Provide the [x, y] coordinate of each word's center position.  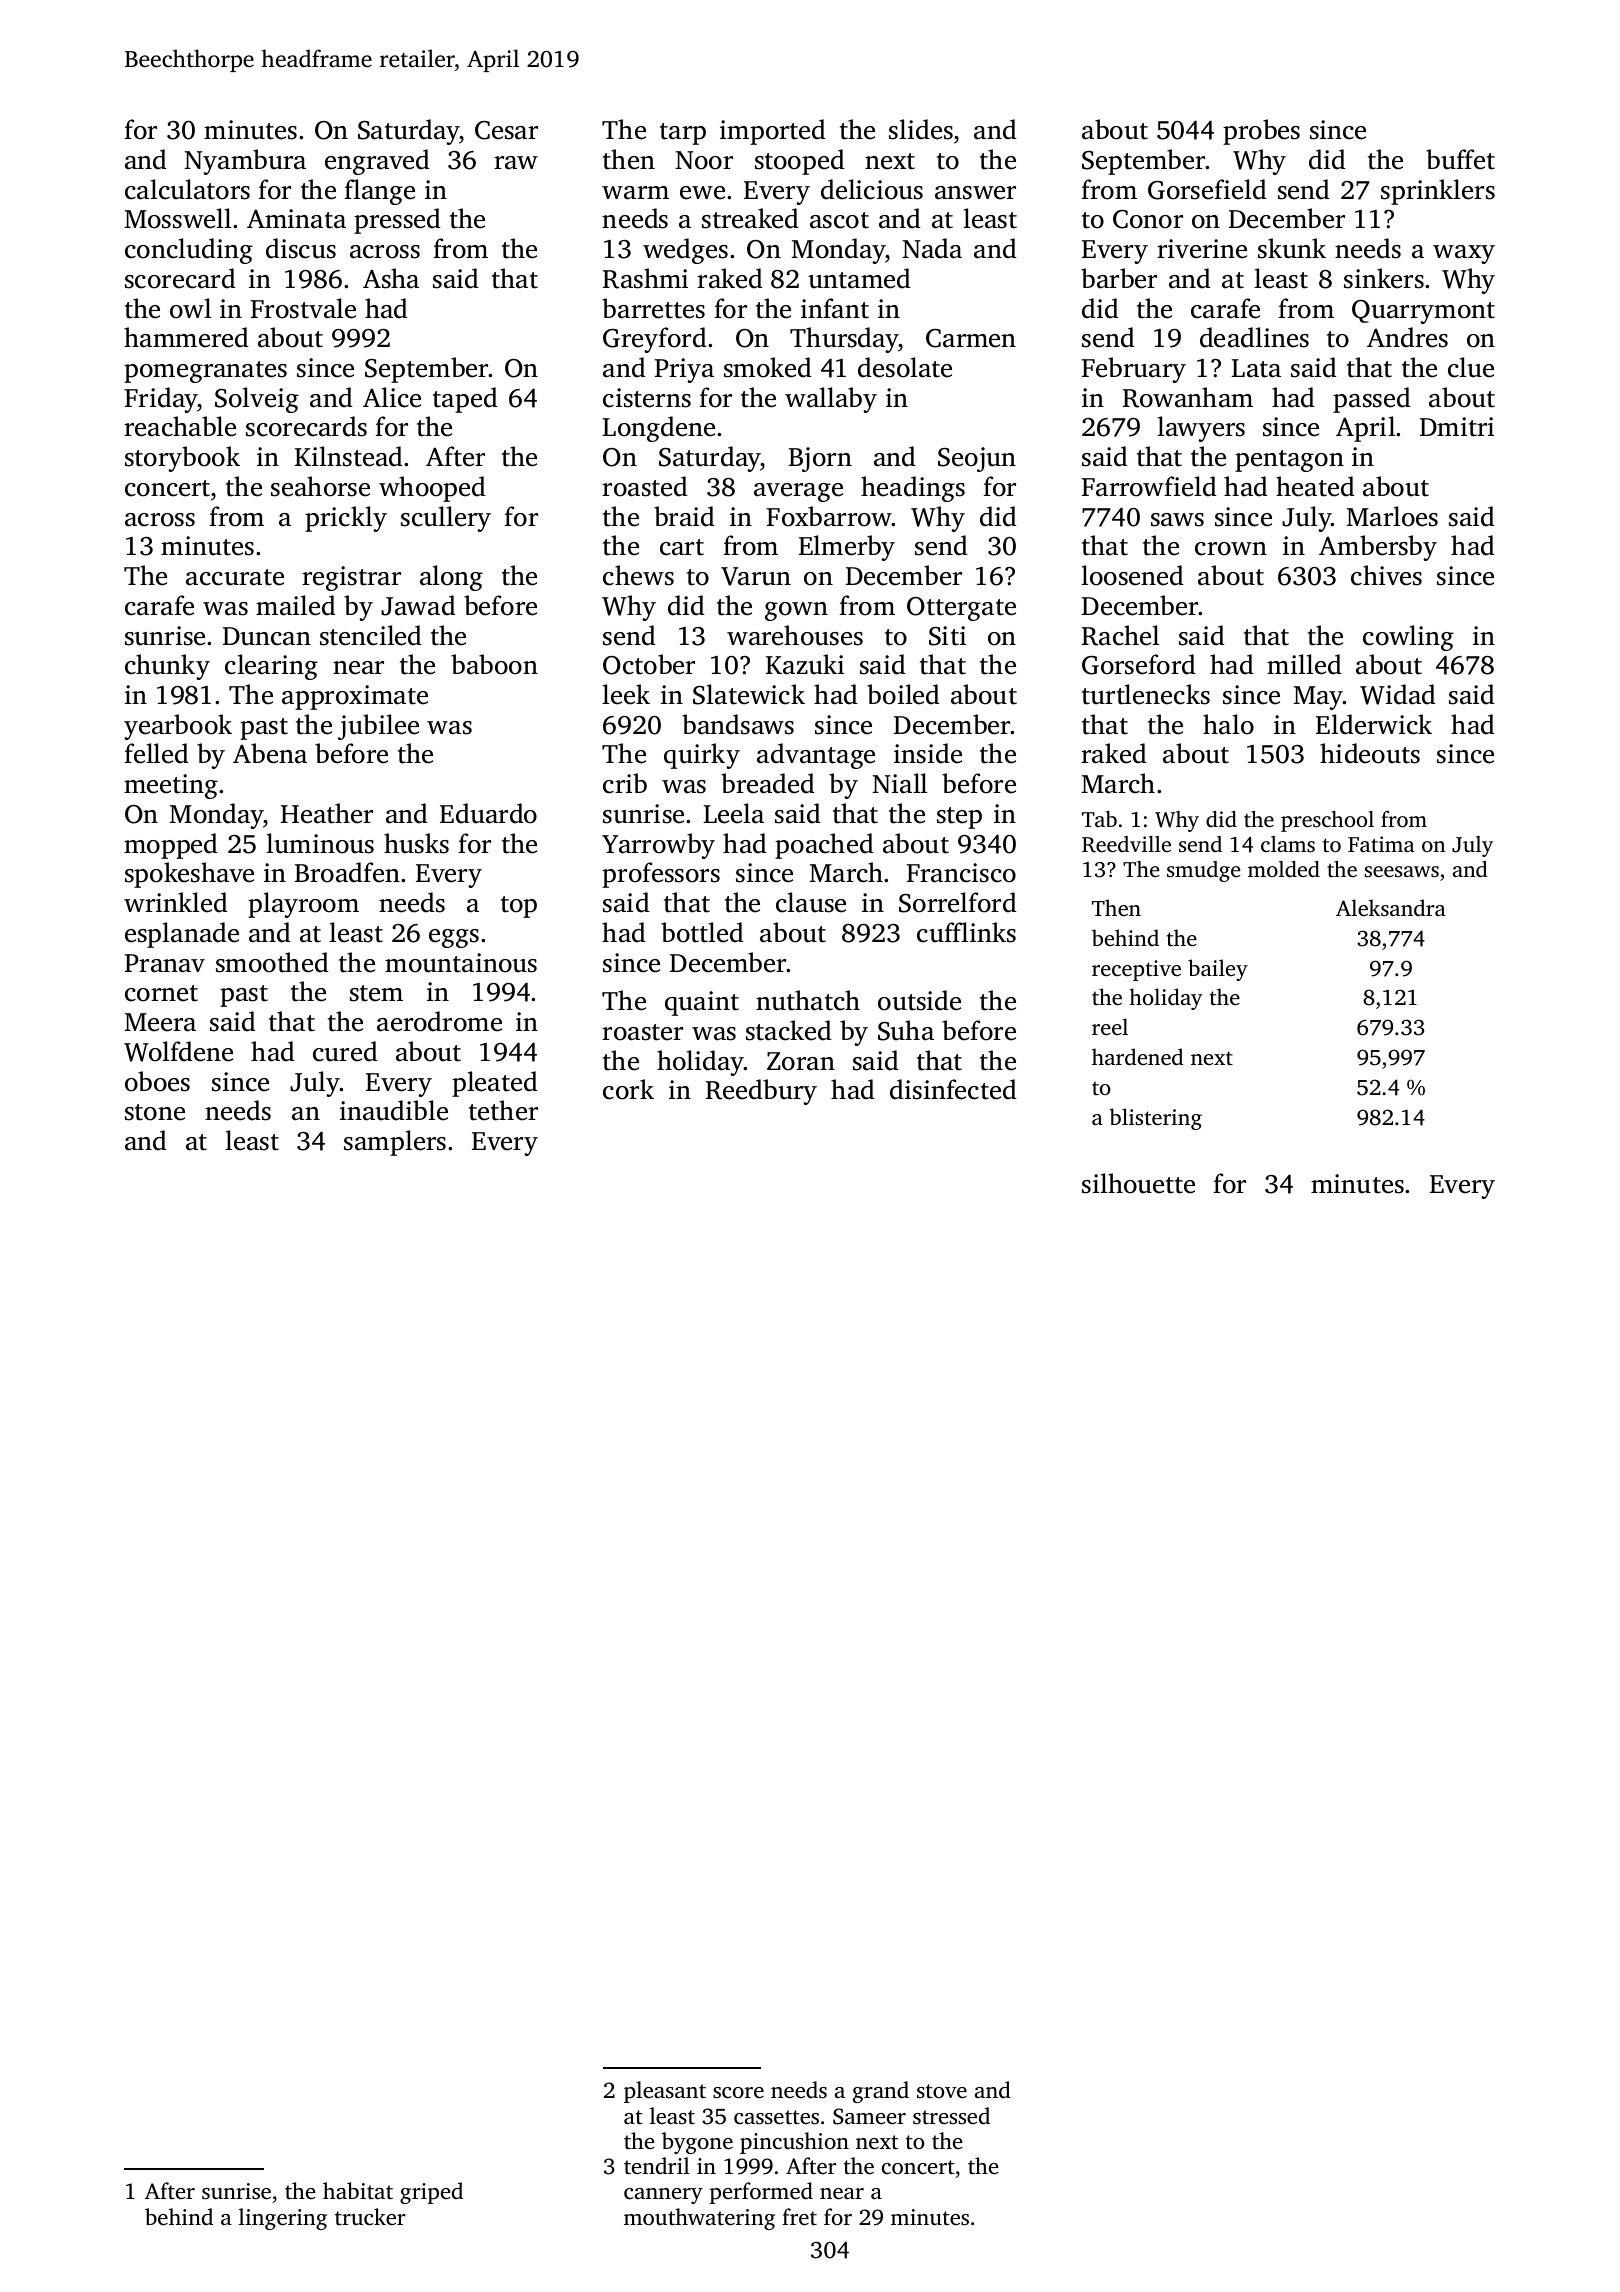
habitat [358, 2190]
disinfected [953, 1089]
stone [155, 1112]
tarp [683, 134]
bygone [697, 2143]
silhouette [1138, 1183]
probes [1261, 132]
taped [465, 400]
